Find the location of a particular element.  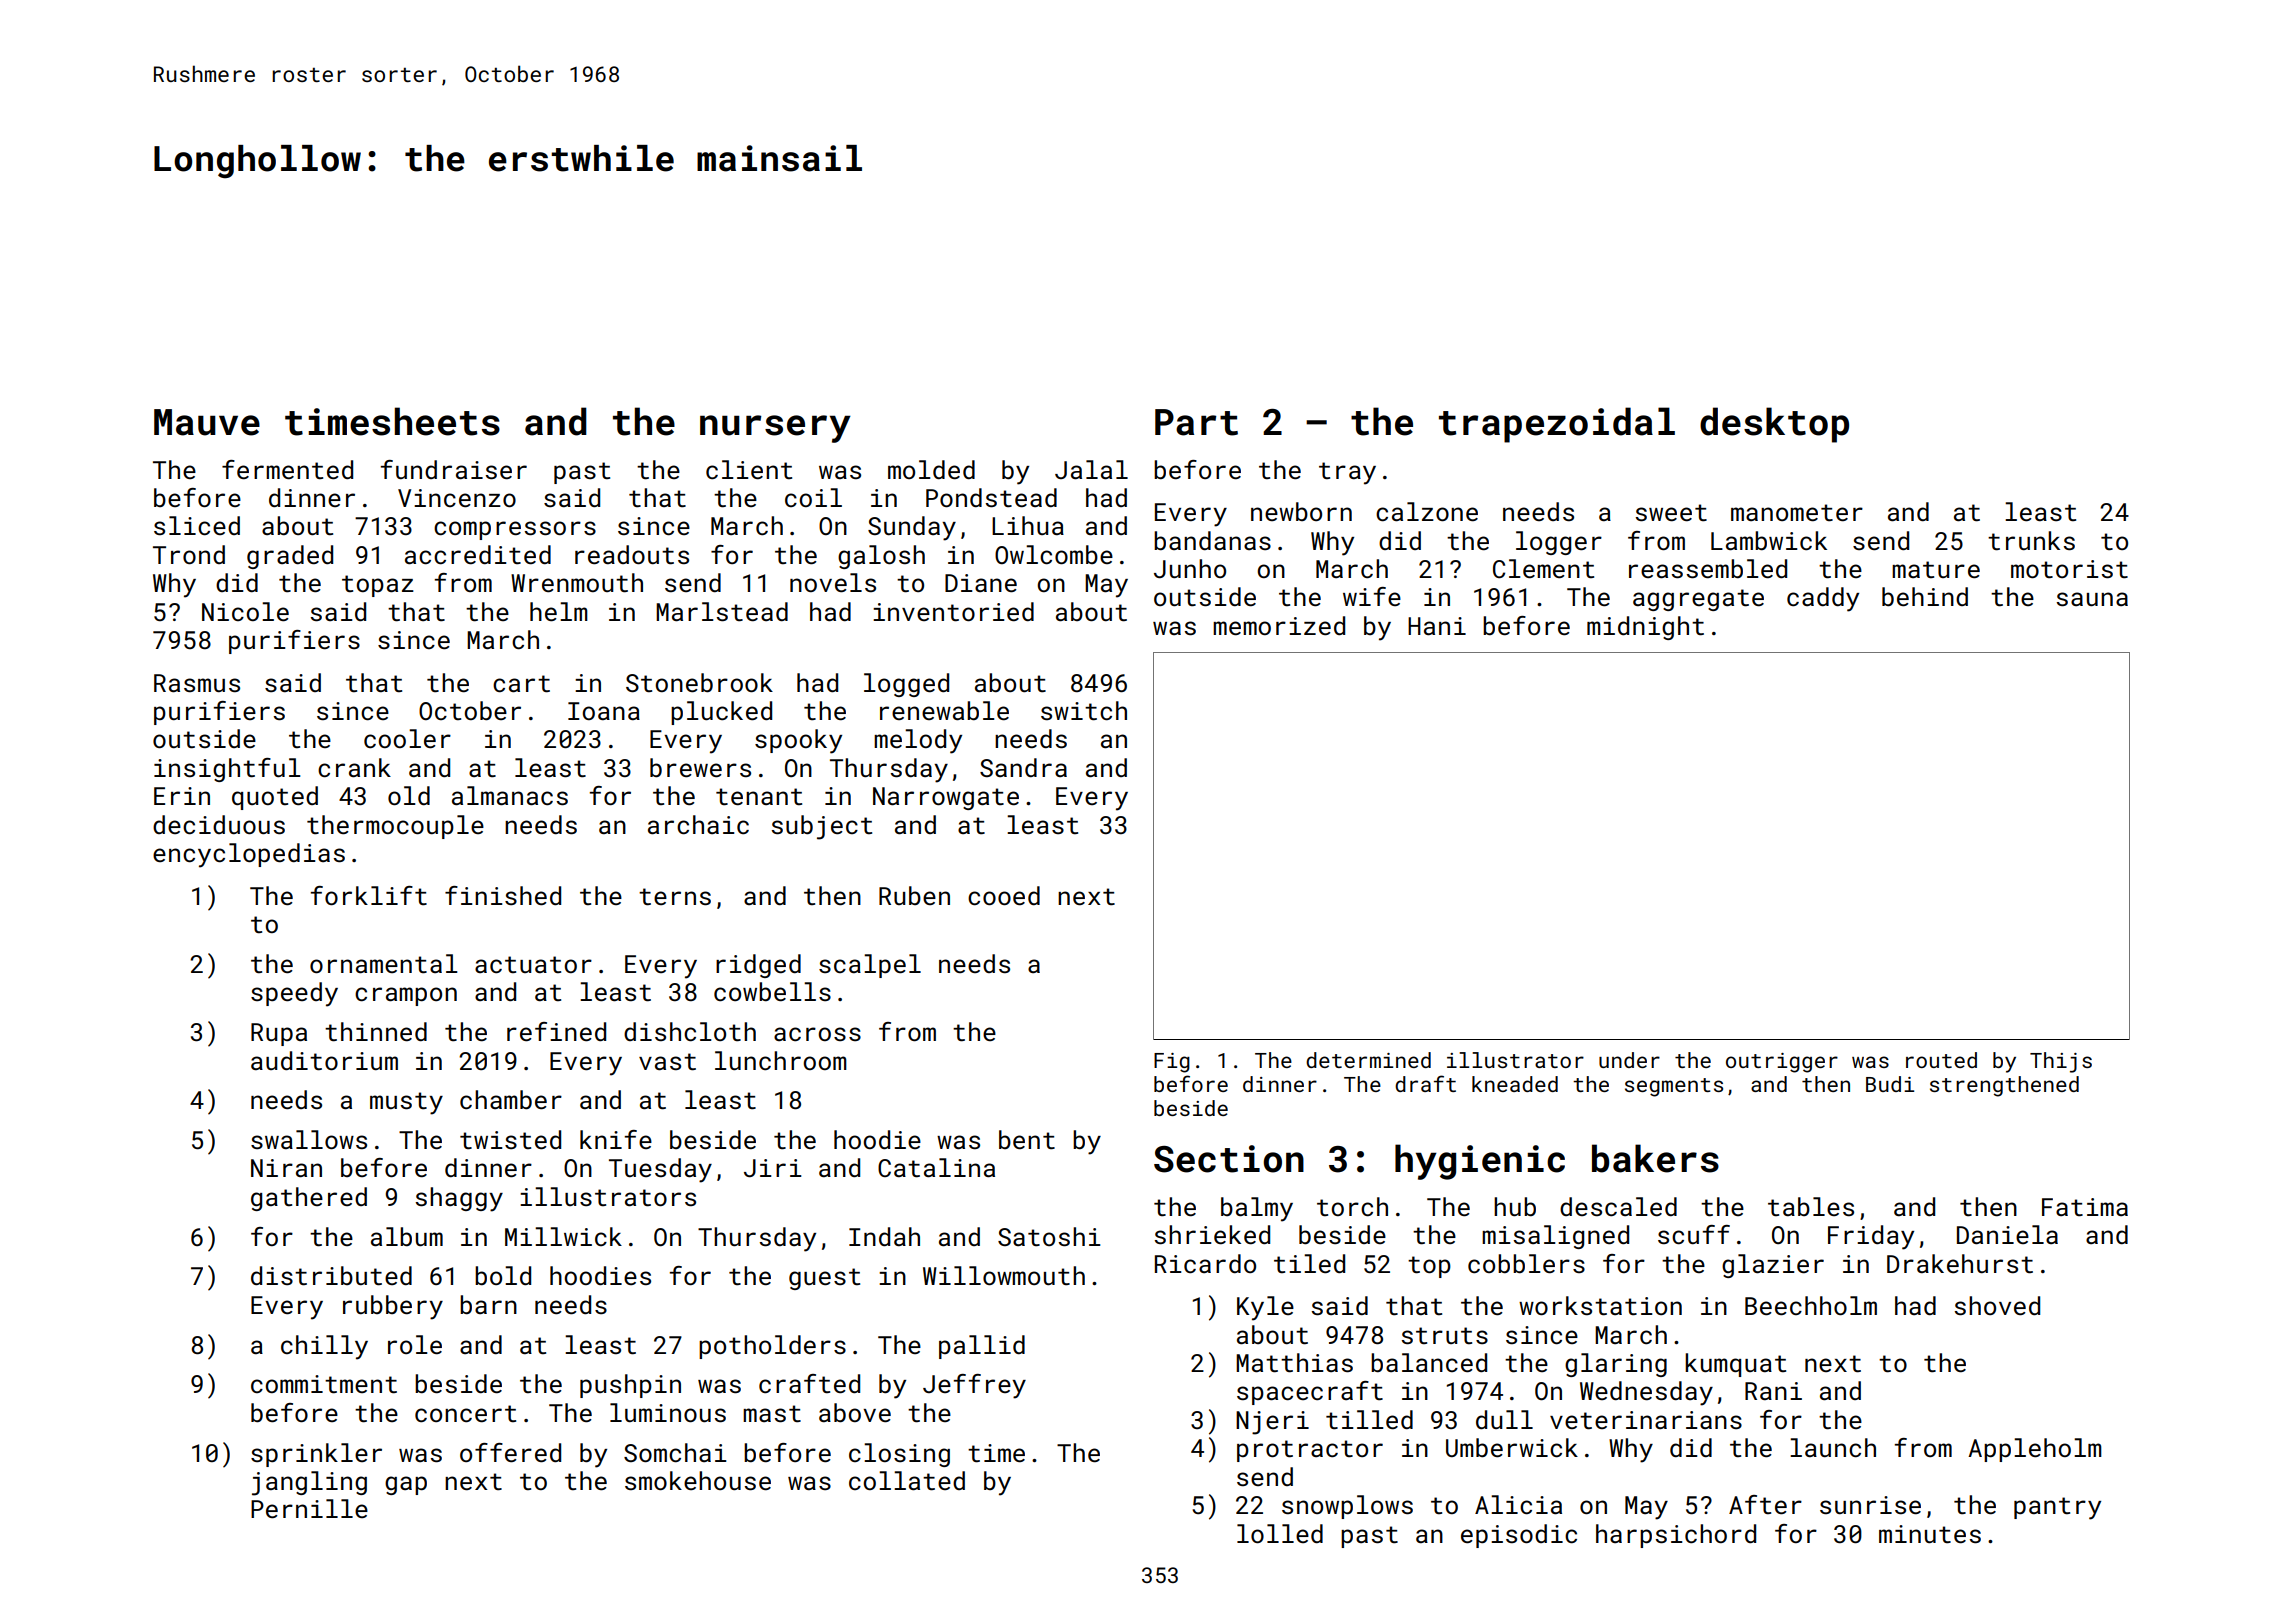

across is located at coordinates (817, 1034).
